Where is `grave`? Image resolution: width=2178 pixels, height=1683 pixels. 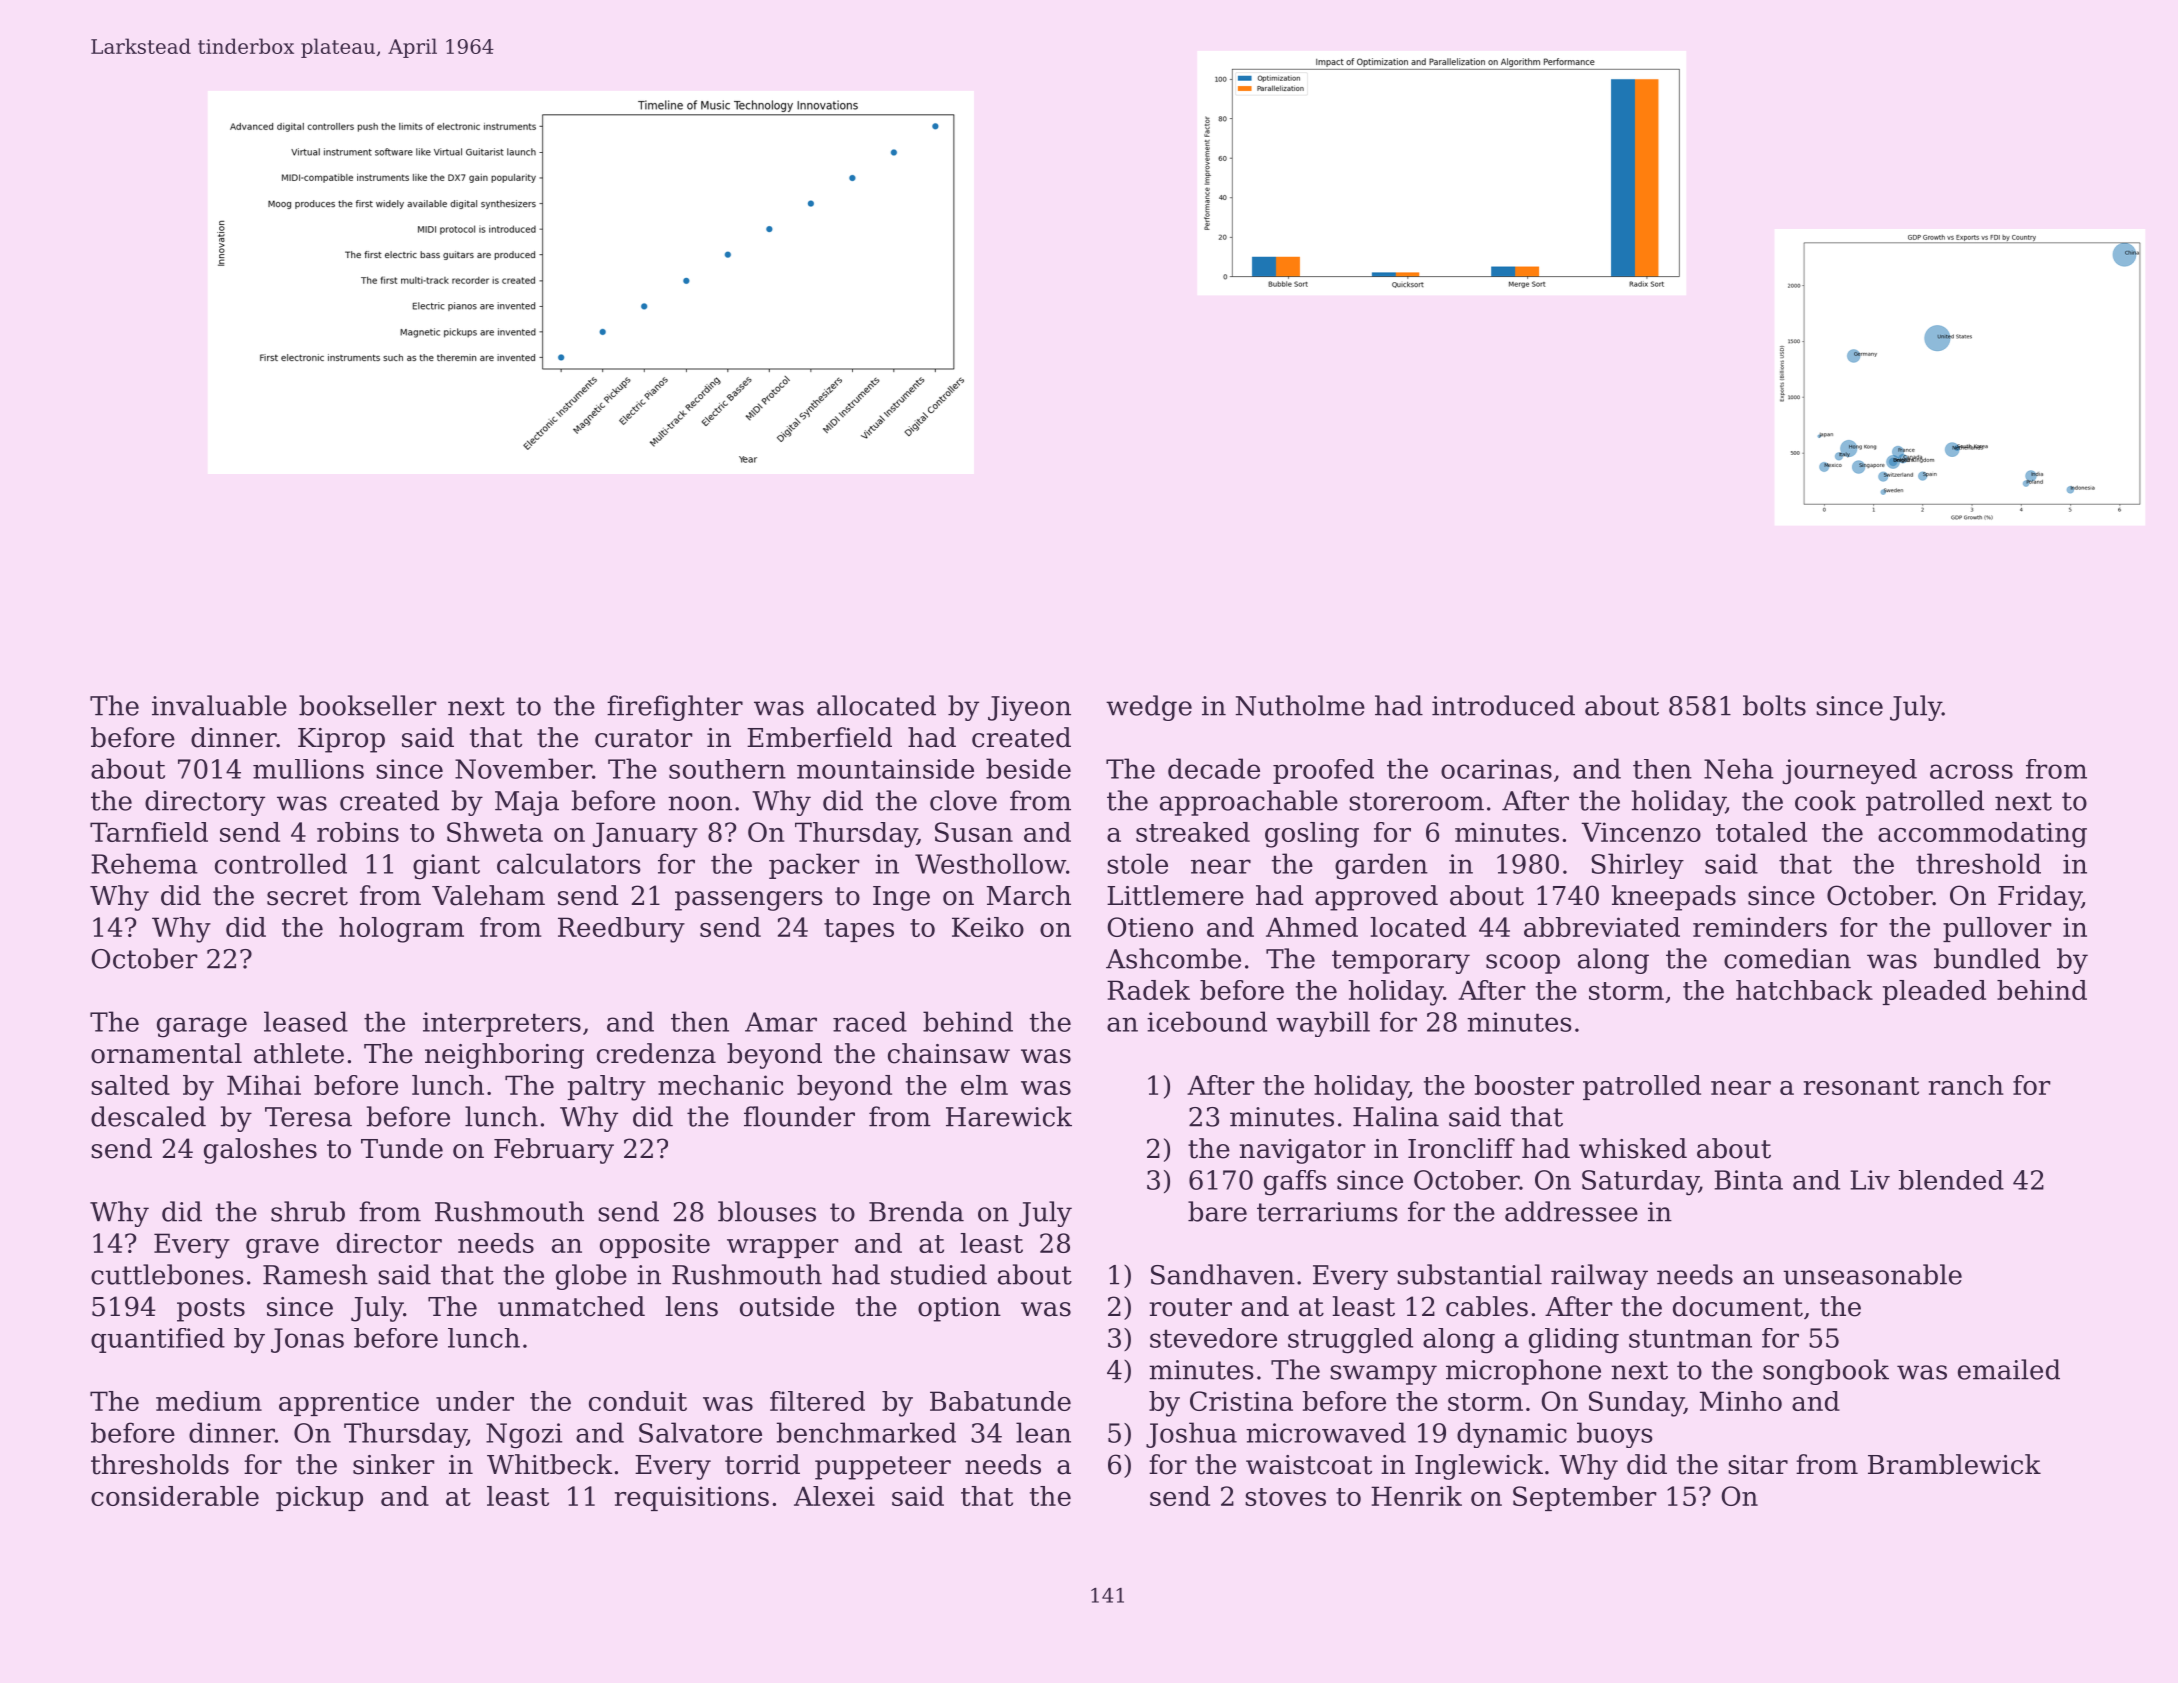 grave is located at coordinates (282, 1249).
